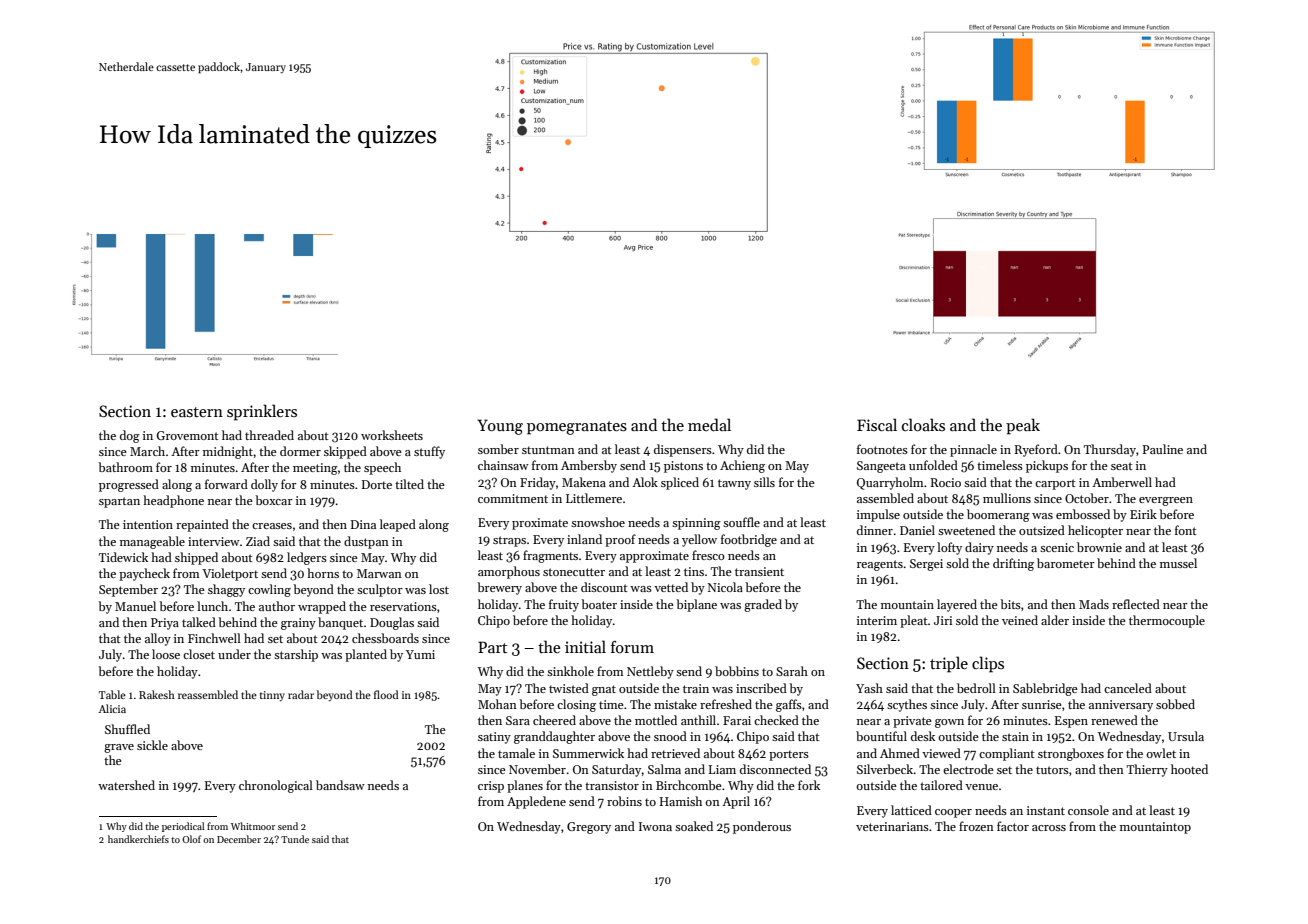  I want to click on sprinklers, so click(262, 412).
